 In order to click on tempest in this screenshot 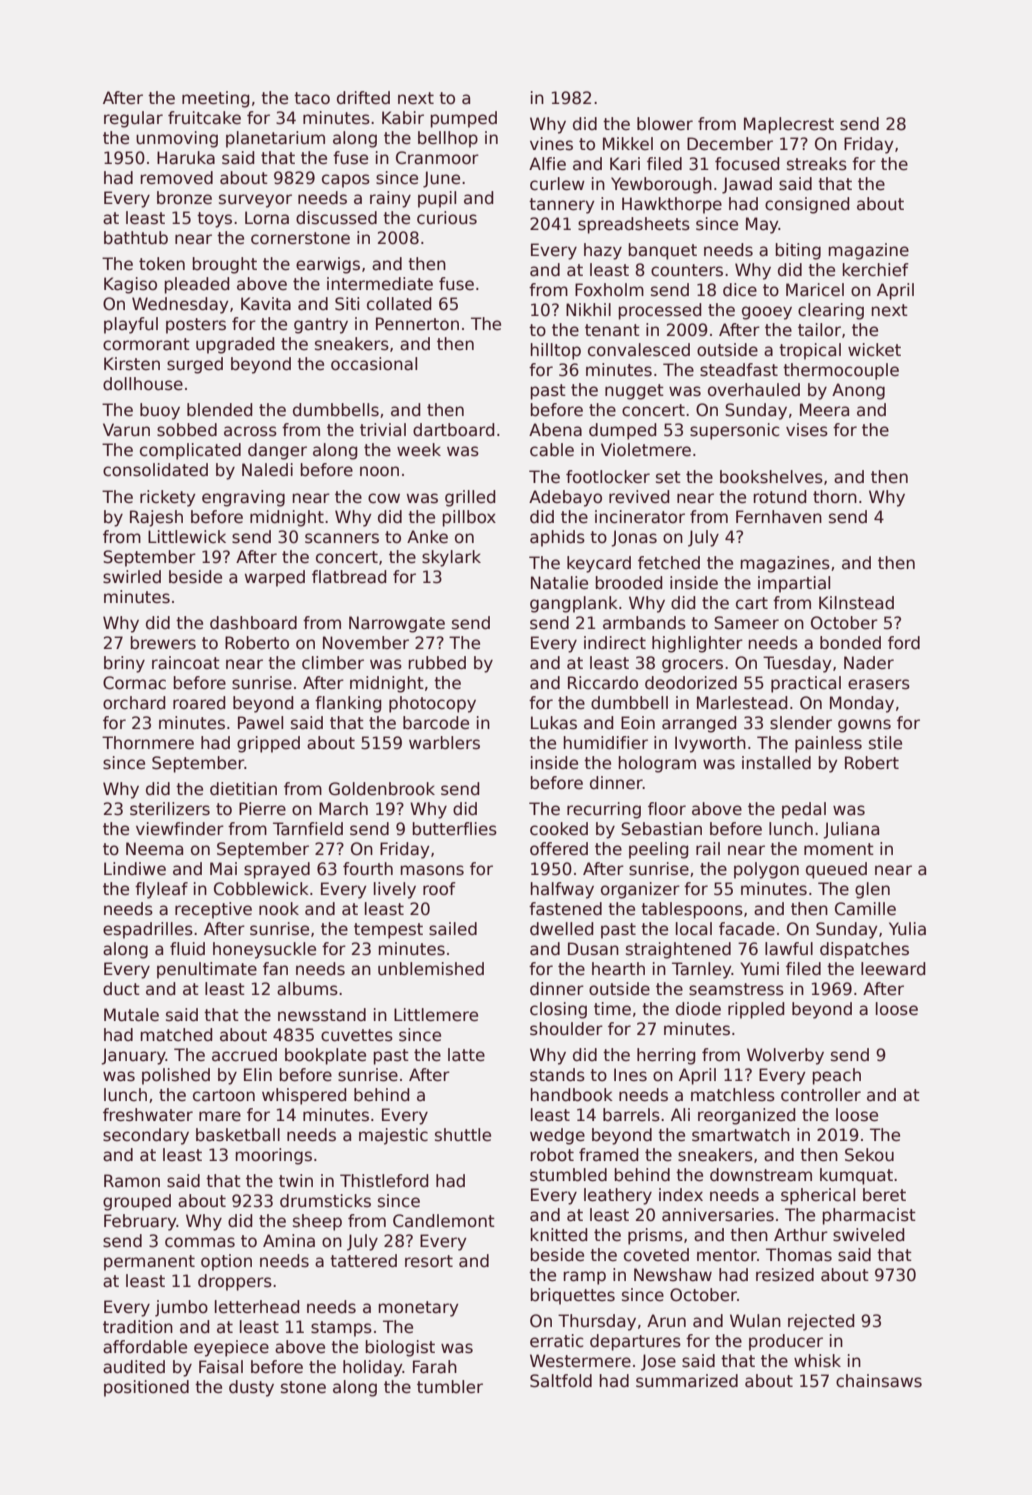, I will do `click(388, 931)`.
